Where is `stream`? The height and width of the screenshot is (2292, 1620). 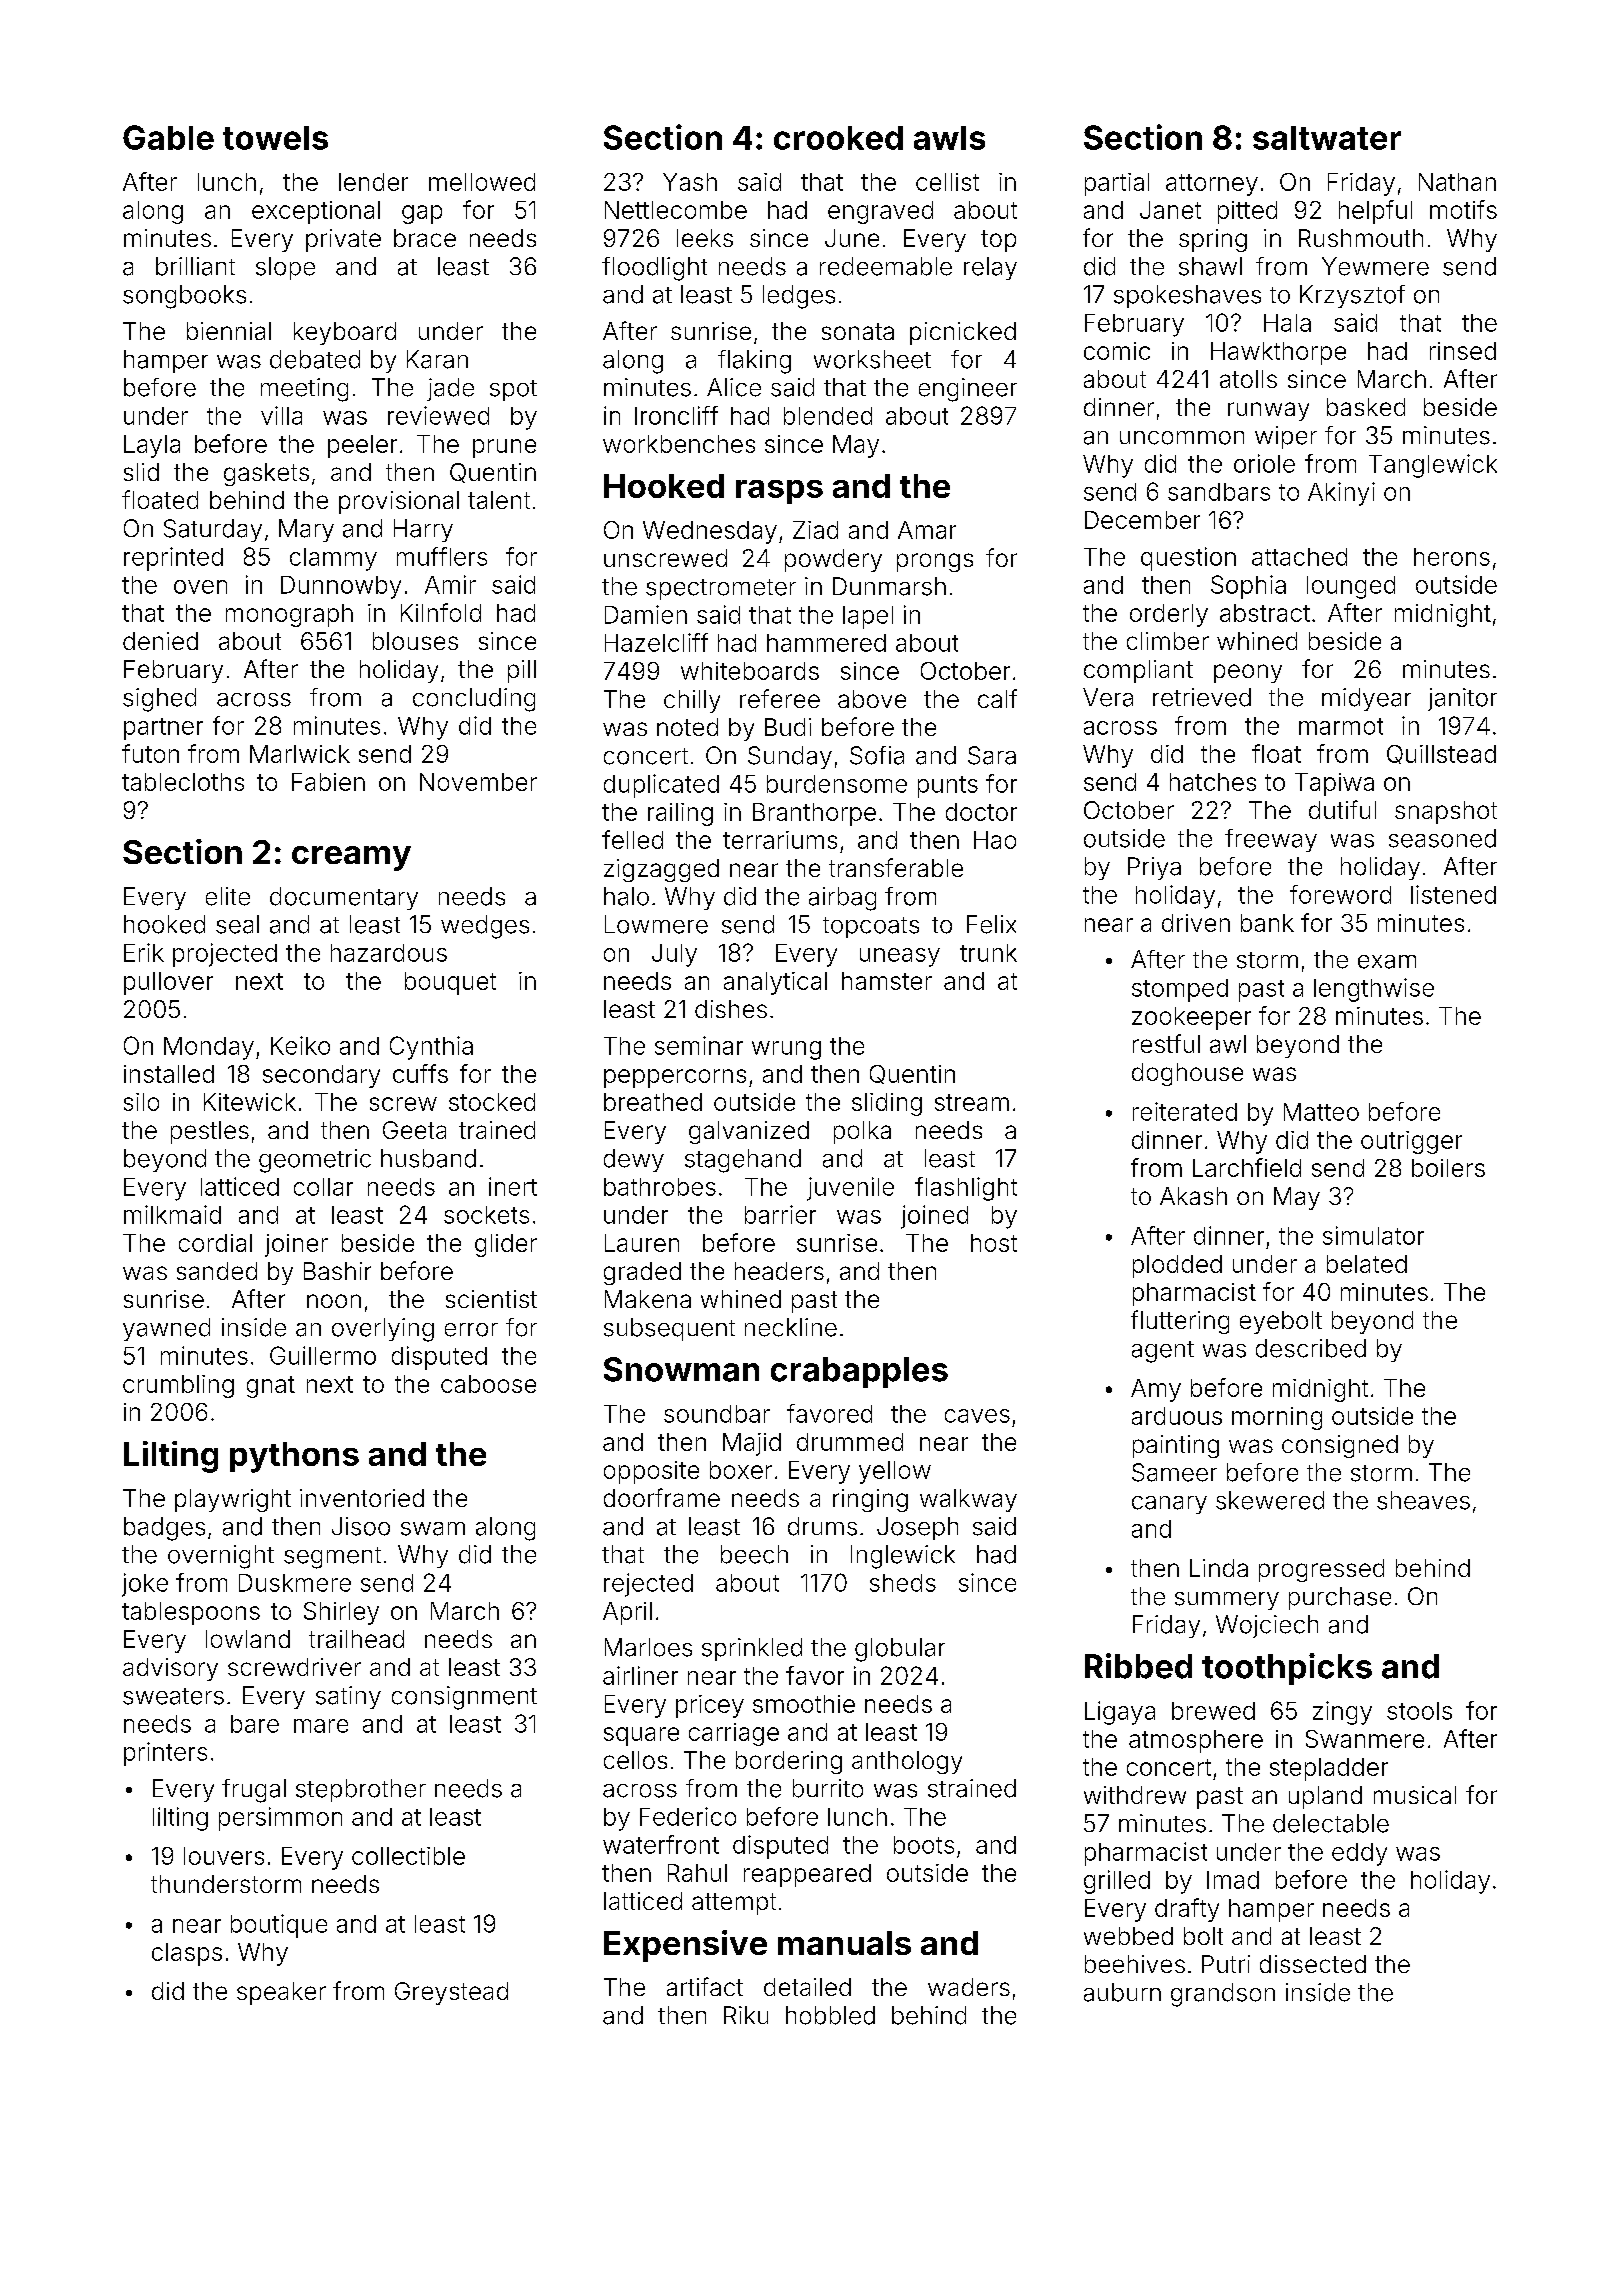
stream is located at coordinates (972, 1102).
